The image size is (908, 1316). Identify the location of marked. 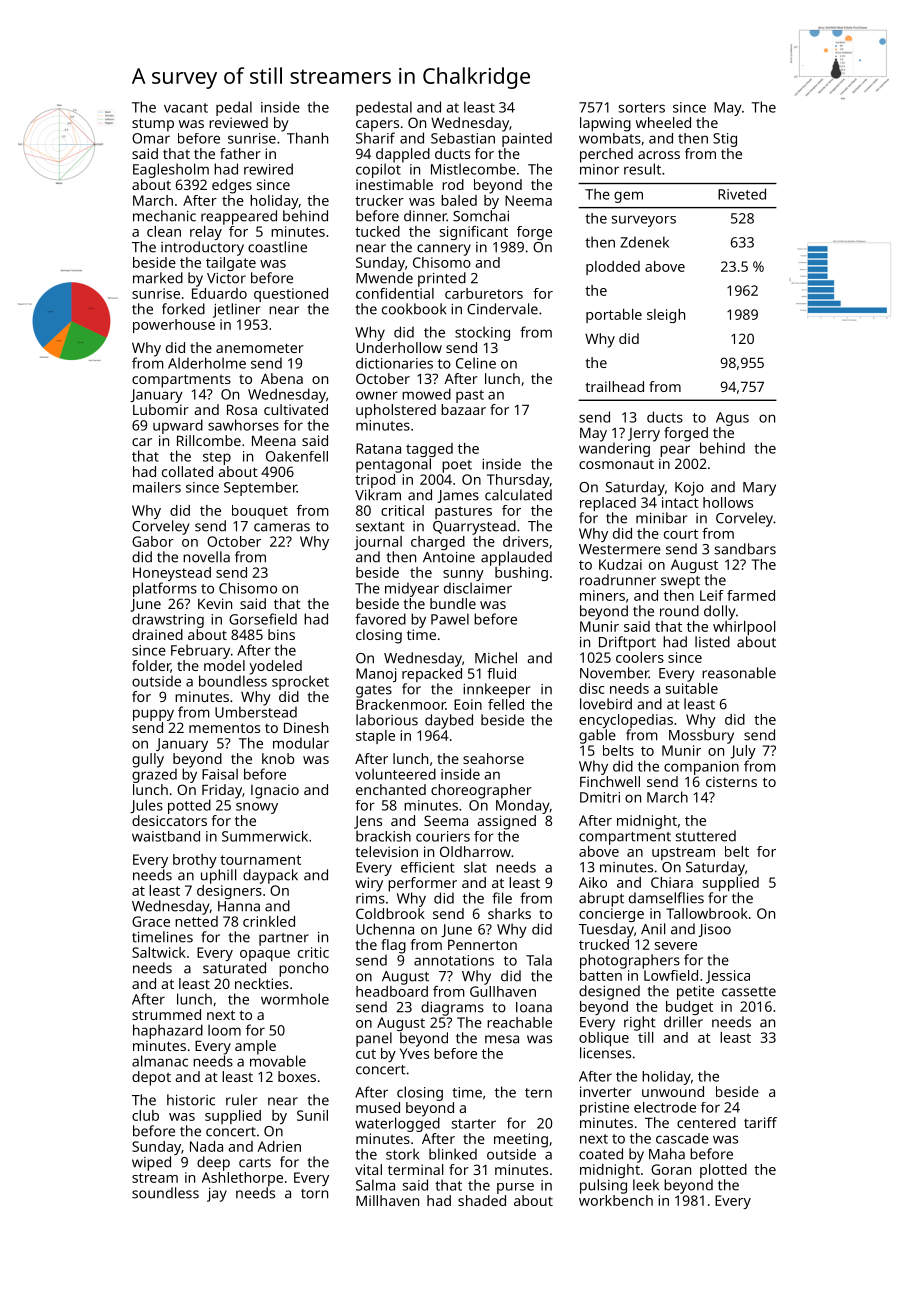
(158, 278).
